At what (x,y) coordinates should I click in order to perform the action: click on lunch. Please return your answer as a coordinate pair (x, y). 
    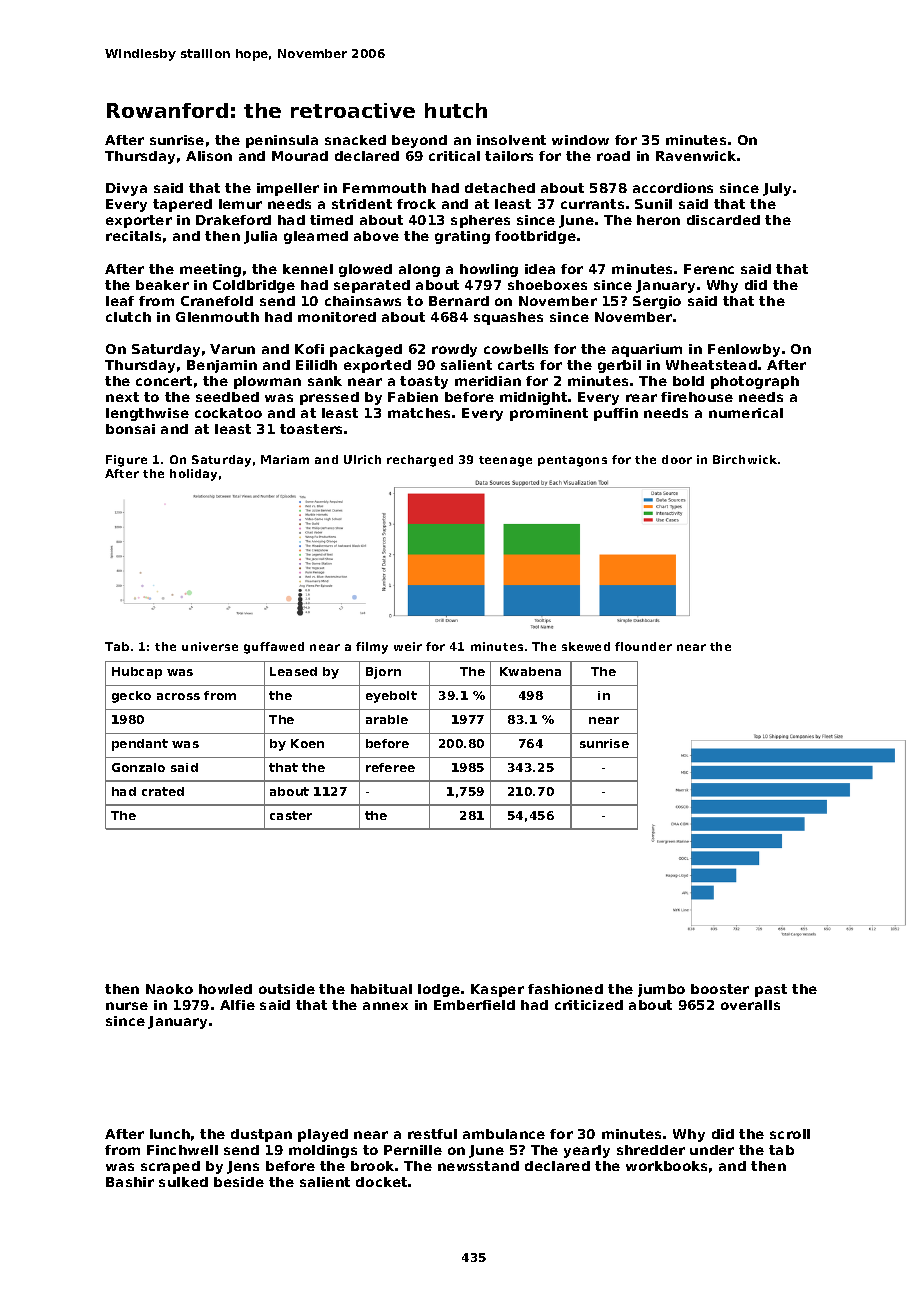
    Looking at the image, I should click on (170, 1134).
